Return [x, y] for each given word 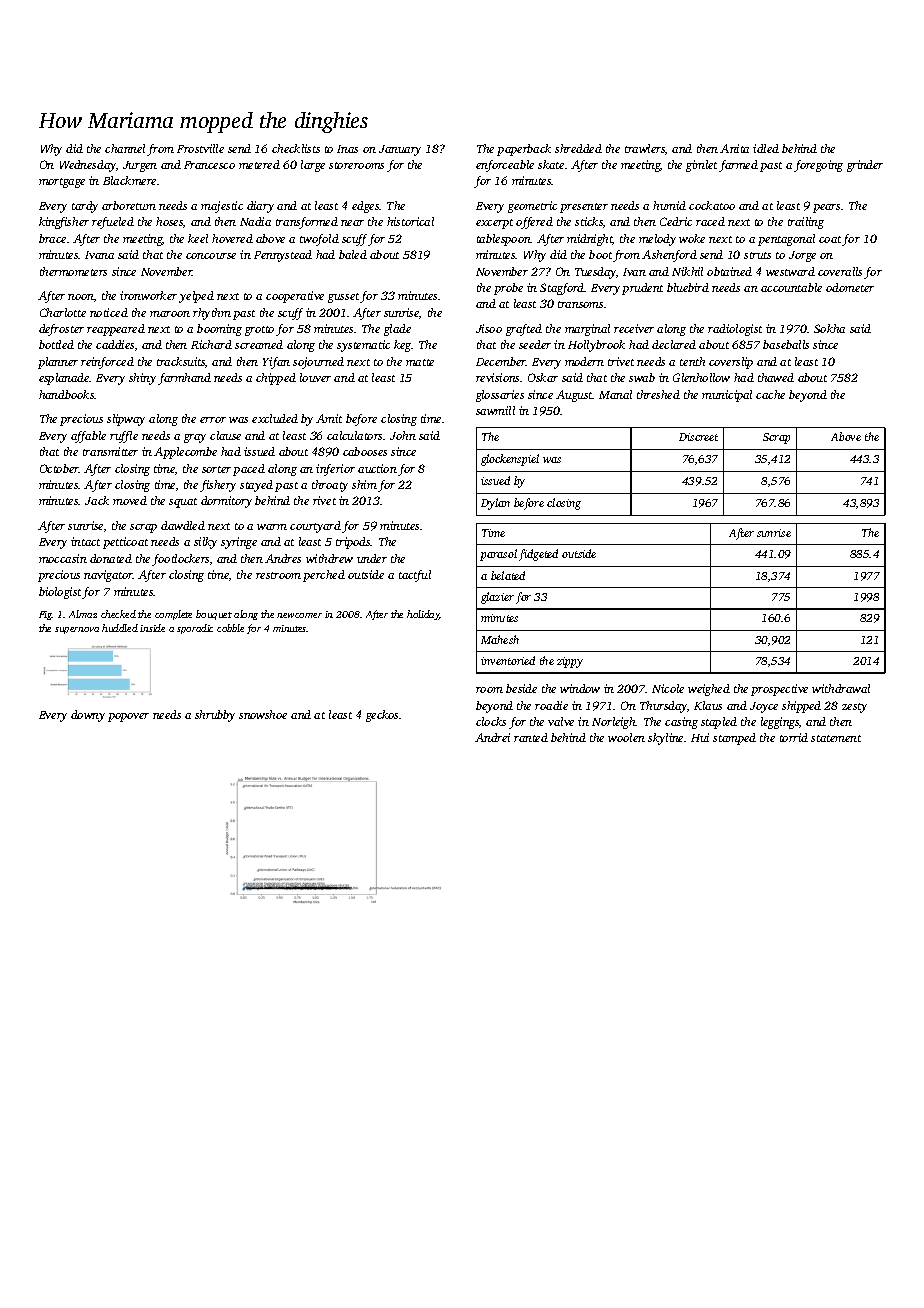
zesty [854, 708]
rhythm [212, 314]
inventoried [508, 660]
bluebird [688, 287]
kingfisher [64, 223]
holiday [423, 615]
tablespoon [504, 240]
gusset [344, 298]
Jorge [802, 256]
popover [128, 717]
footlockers [180, 560]
